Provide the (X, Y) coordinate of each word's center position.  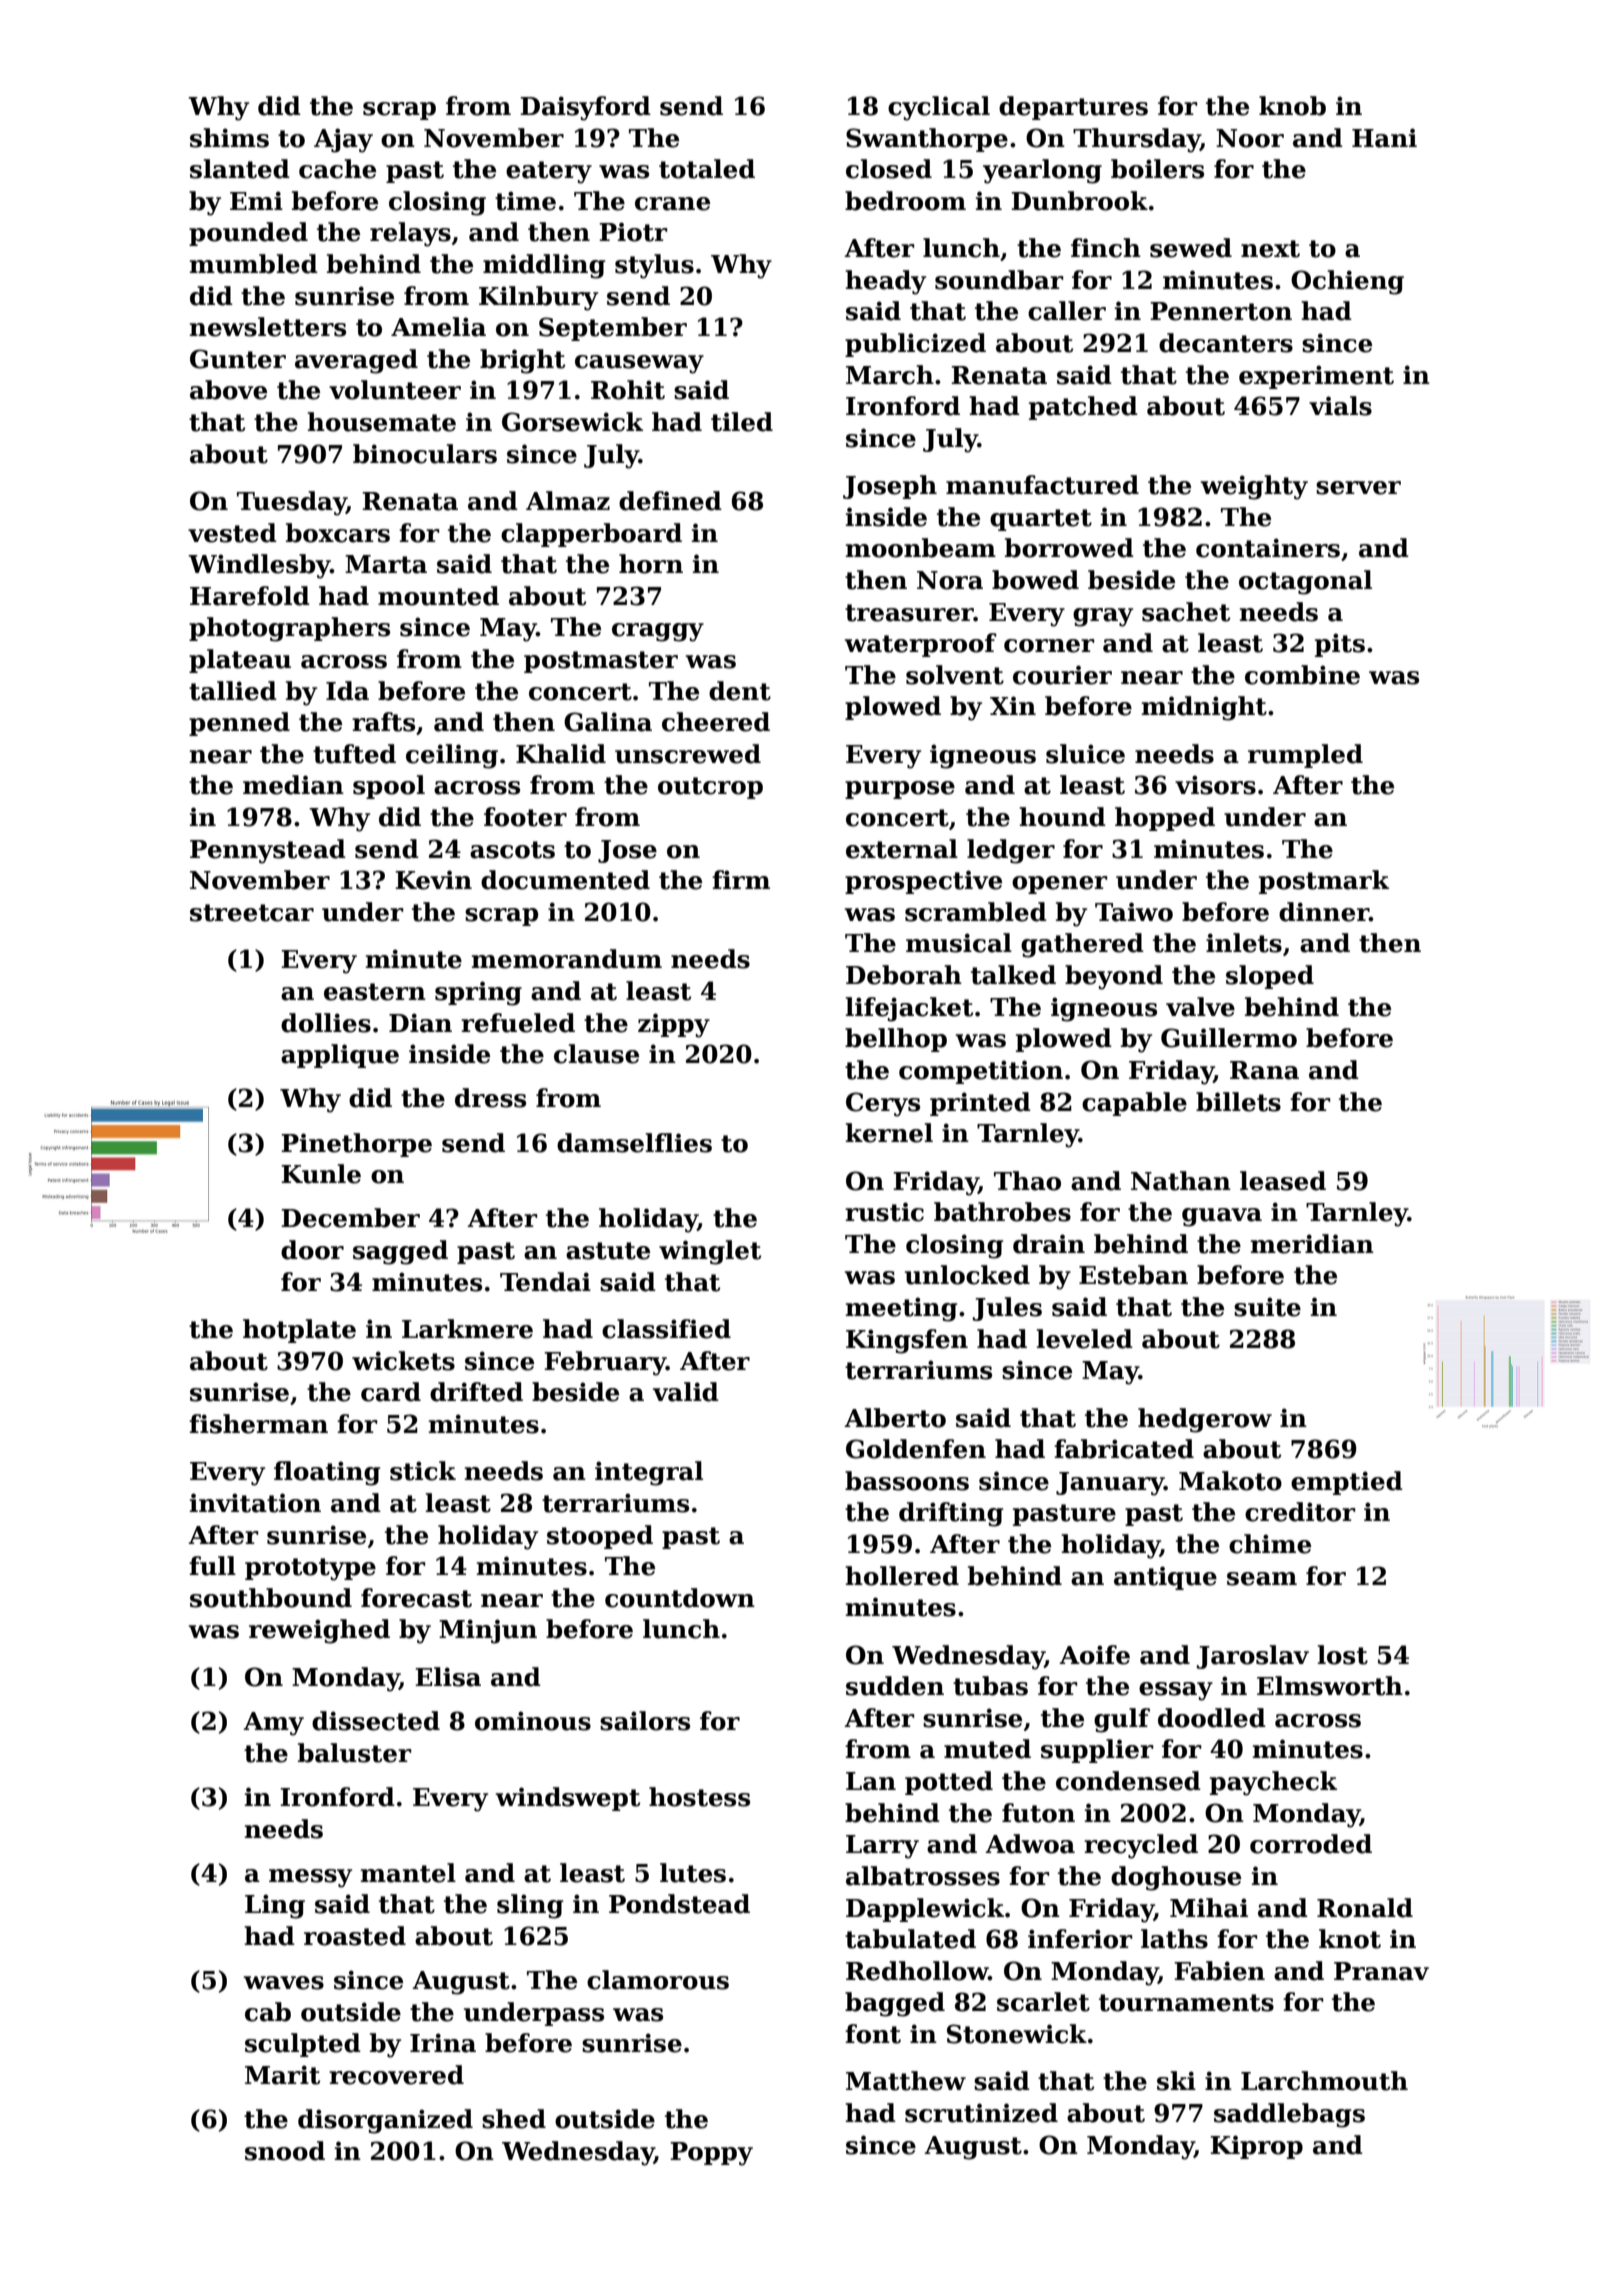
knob (1292, 106)
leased (1283, 1181)
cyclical (939, 108)
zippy (674, 1025)
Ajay (343, 140)
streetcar (252, 913)
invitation (255, 1503)
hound (1062, 817)
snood (285, 2151)
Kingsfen (907, 1341)
